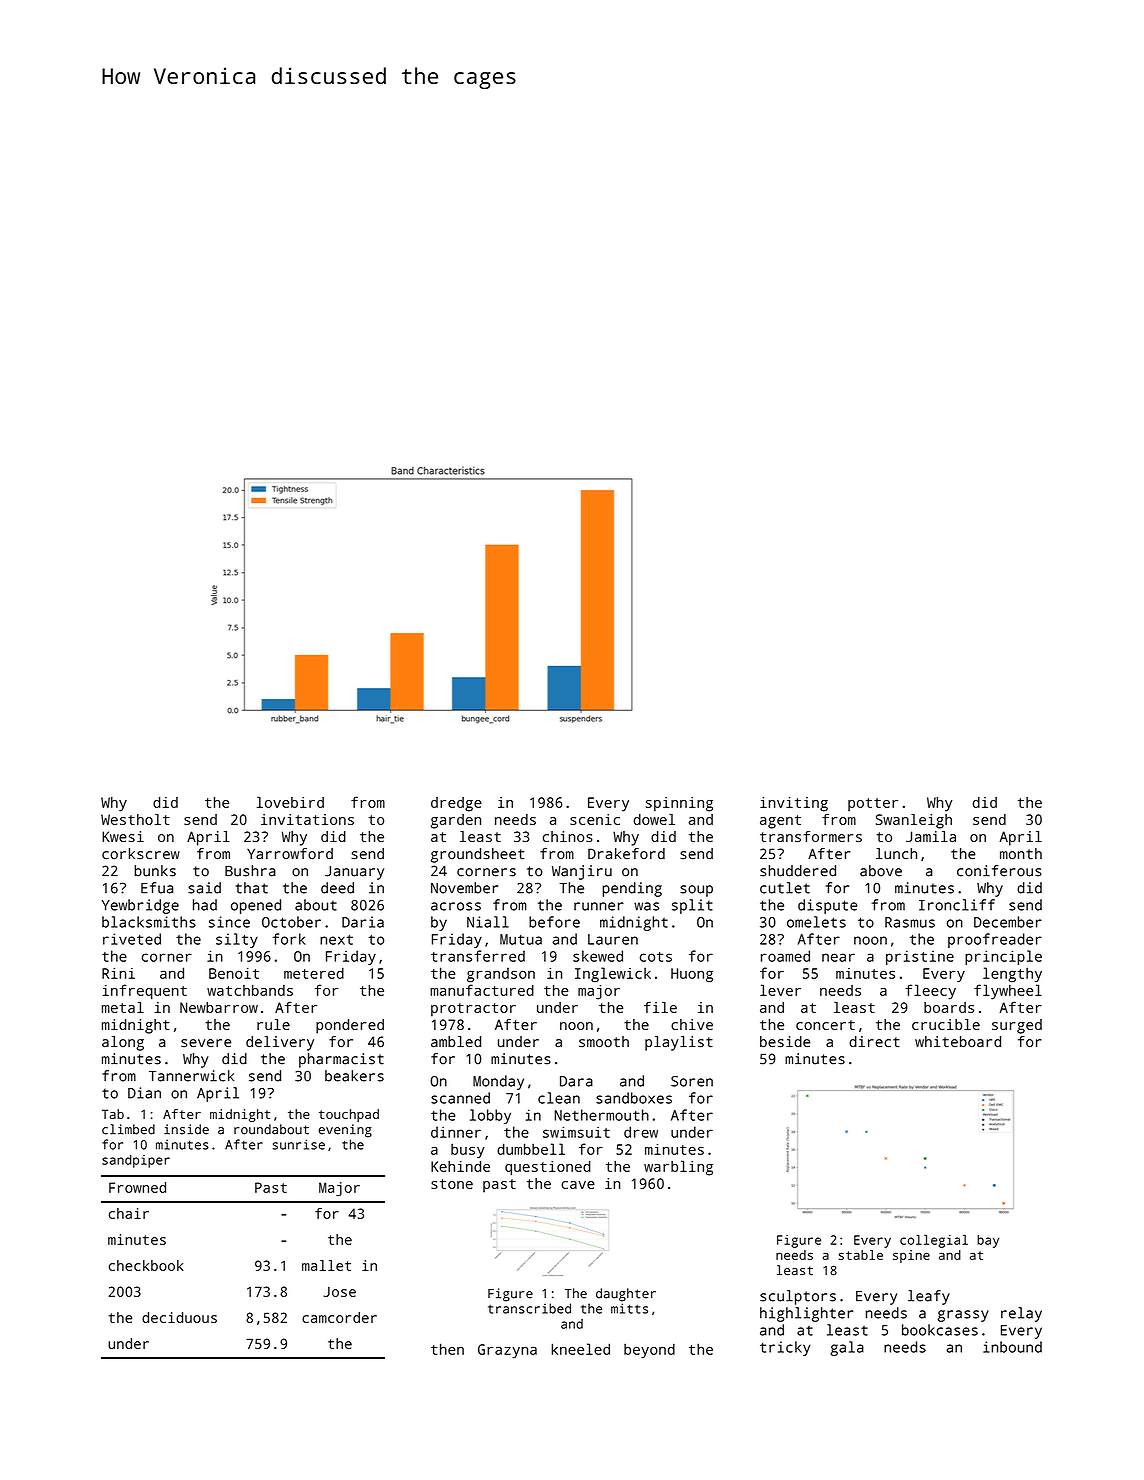 Image resolution: width=1144 pixels, height=1480 pixels. Describe the element at coordinates (179, 1317) in the screenshot. I see `deciduous` at that location.
